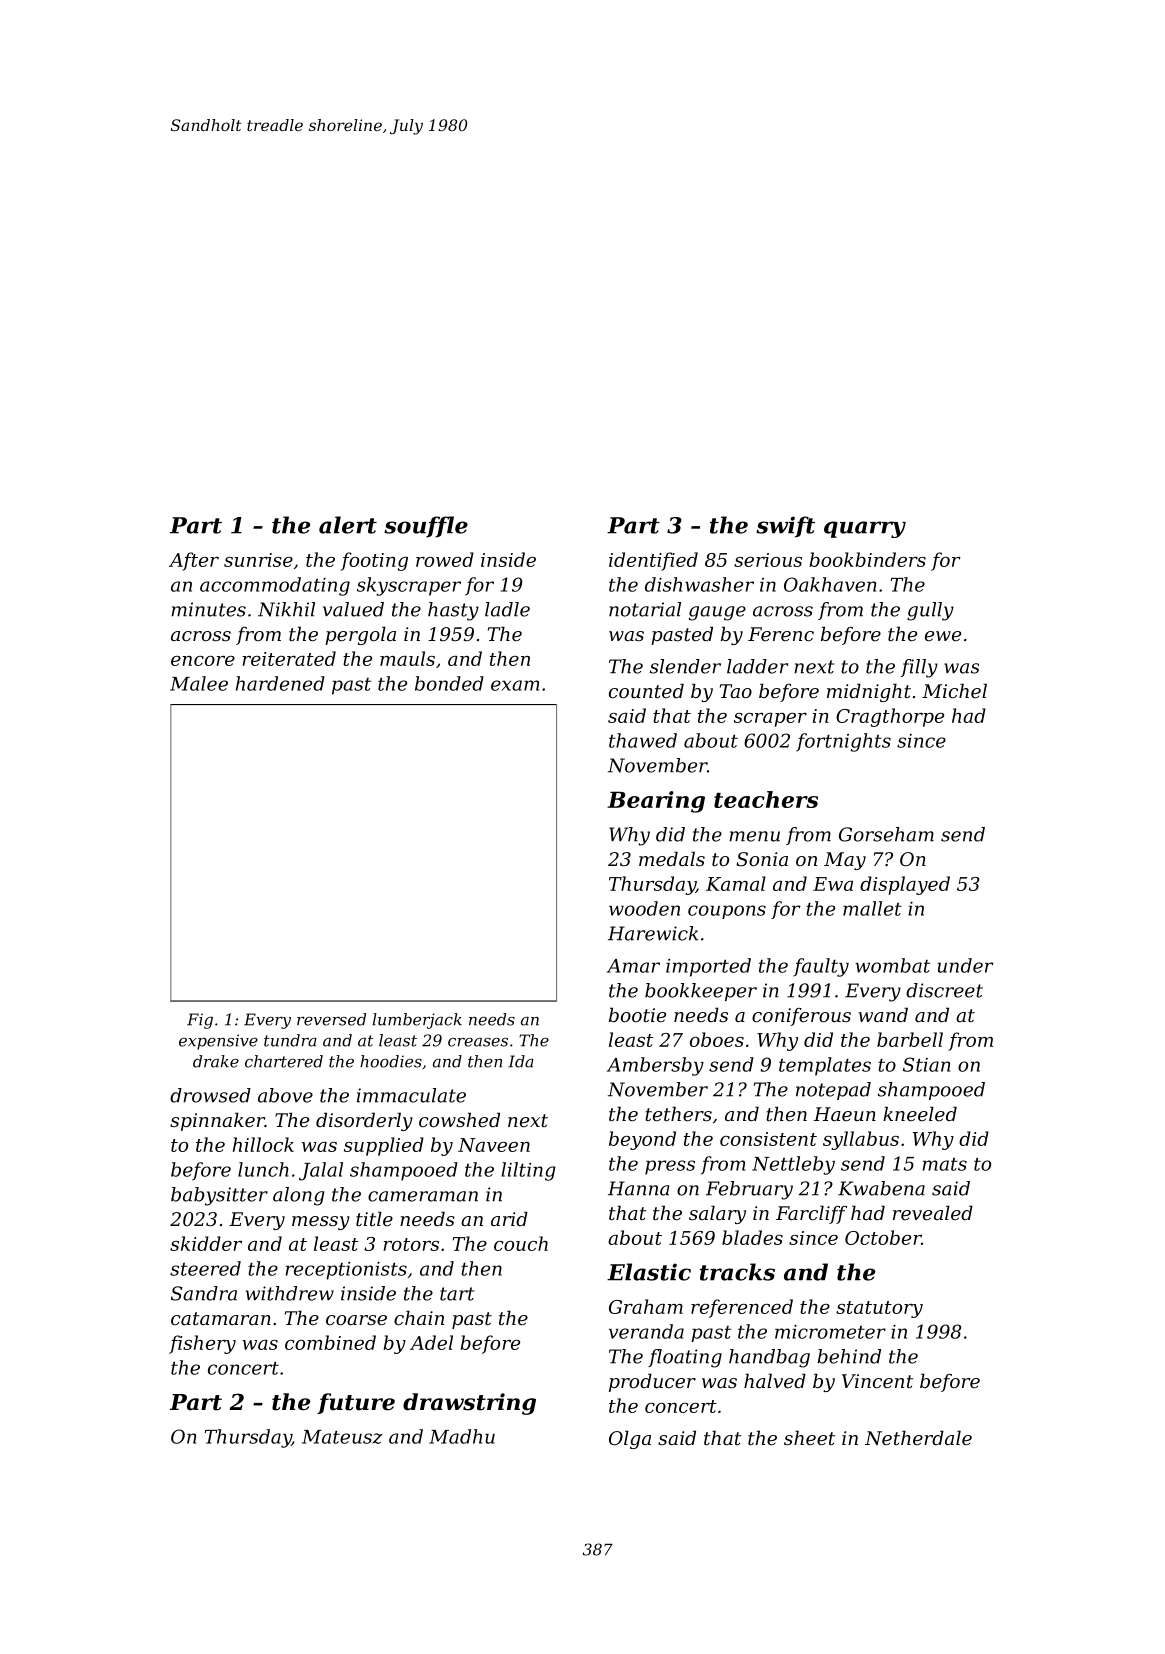  I want to click on supplied, so click(384, 1146).
